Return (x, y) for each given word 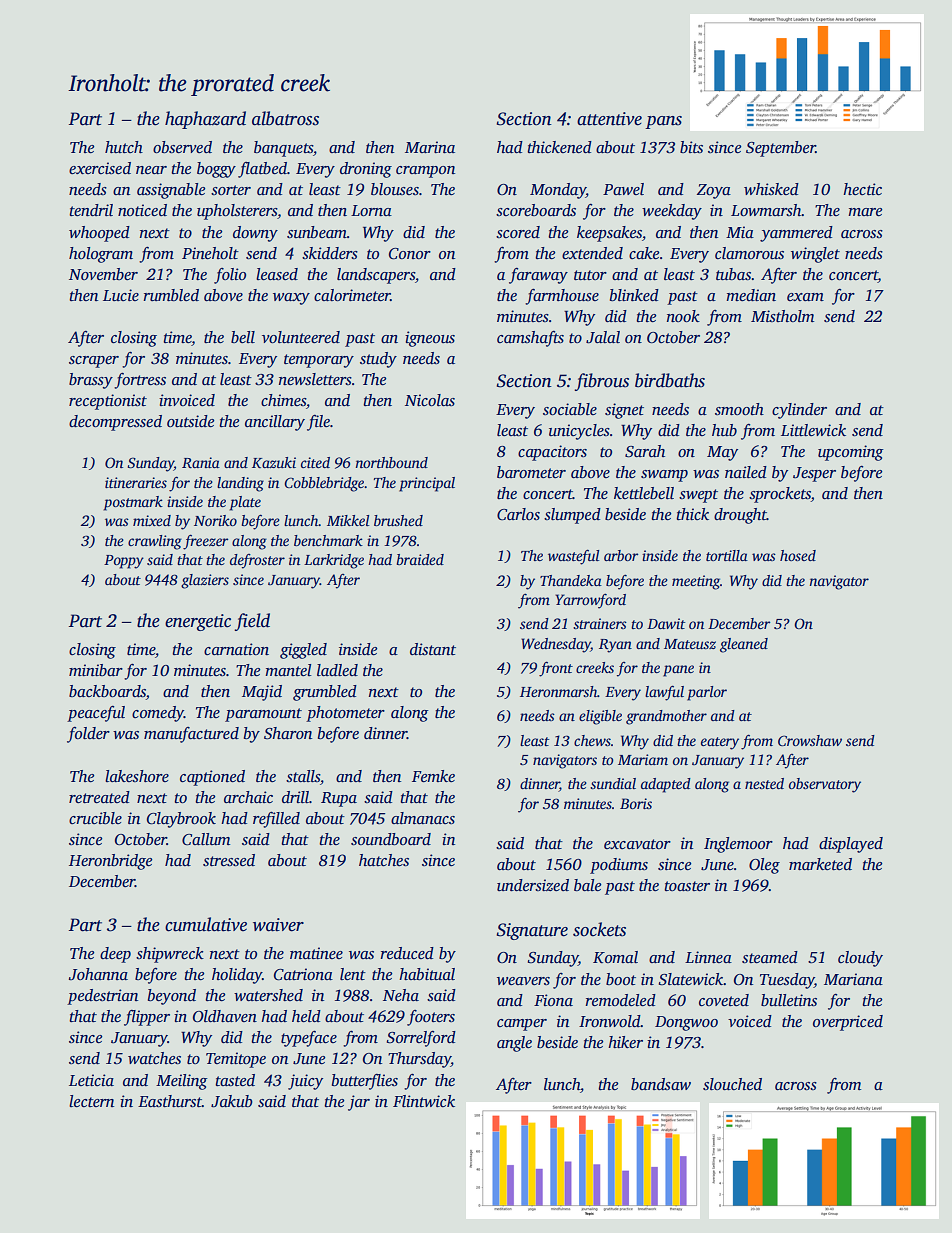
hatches (384, 860)
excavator (637, 844)
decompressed (115, 423)
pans (663, 122)
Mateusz (690, 644)
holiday (237, 976)
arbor (621, 555)
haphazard (205, 120)
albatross (285, 118)
